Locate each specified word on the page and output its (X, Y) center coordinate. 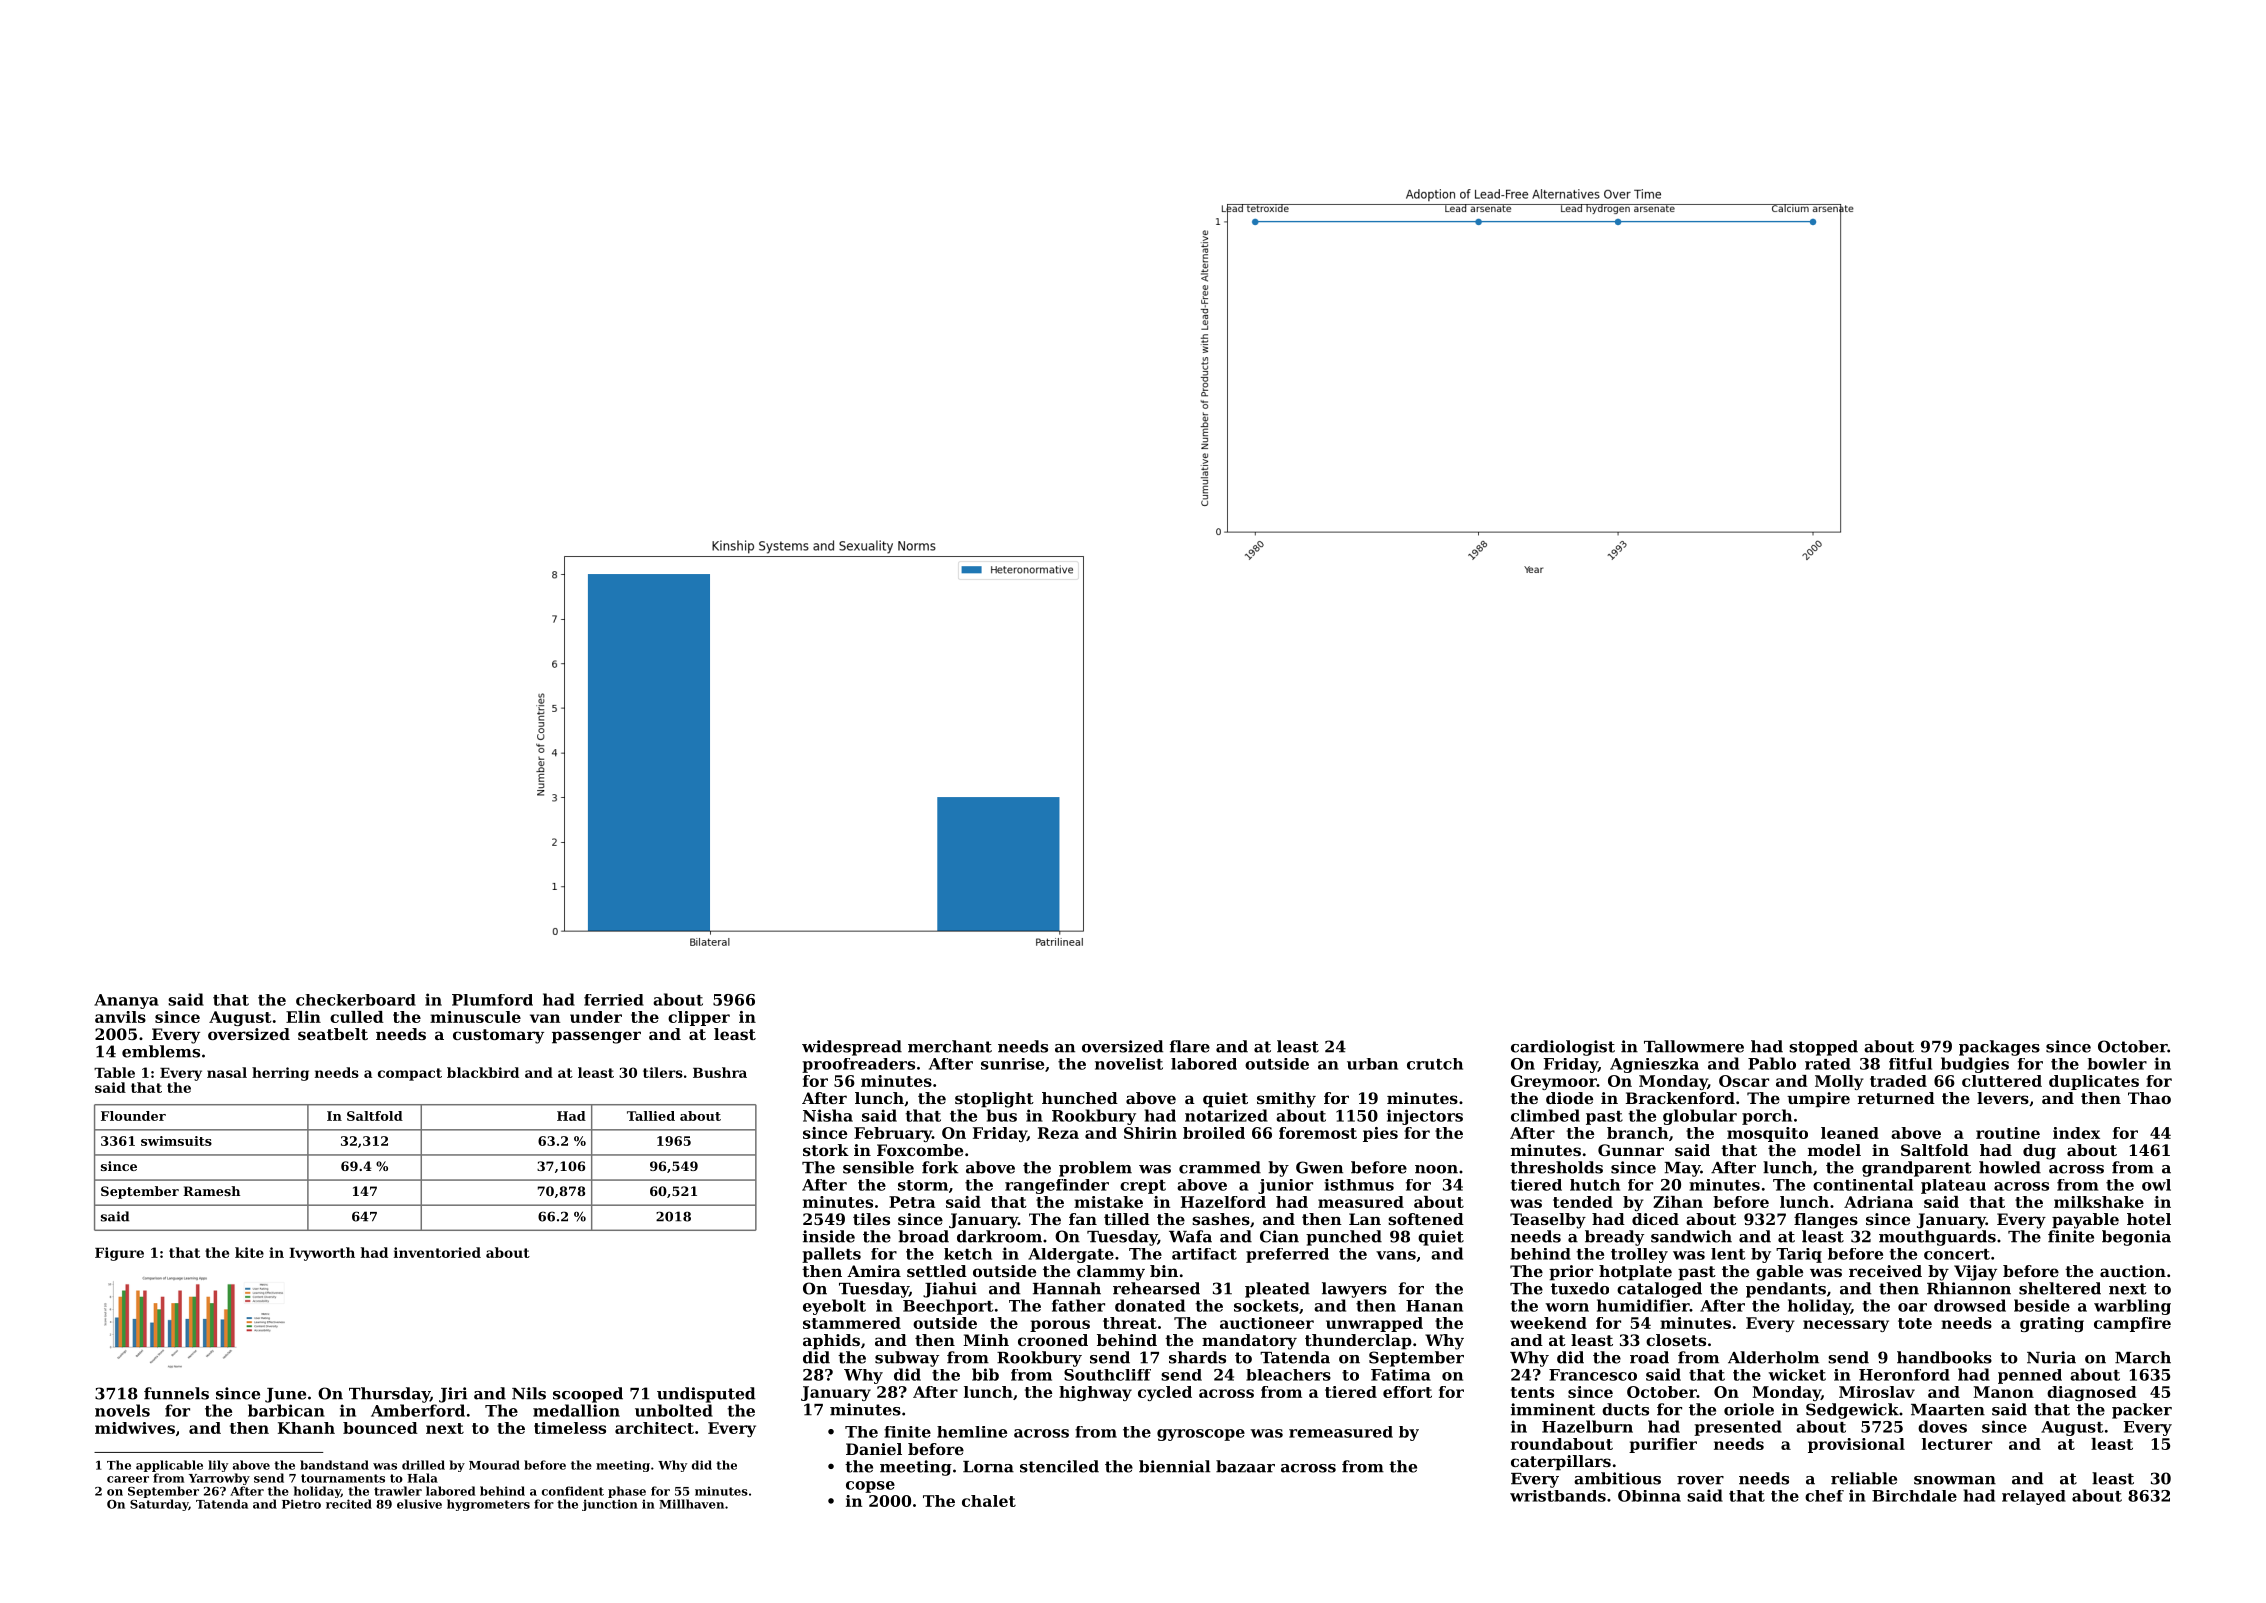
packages (1999, 1048)
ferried (614, 1000)
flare (1190, 1046)
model (1834, 1150)
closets (1676, 1340)
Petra (912, 1202)
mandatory (1249, 1342)
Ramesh (211, 1191)
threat (1130, 1323)
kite (249, 1252)
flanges (1826, 1221)
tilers (663, 1072)
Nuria (2051, 1357)
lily (218, 1466)
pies (1380, 1134)
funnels (176, 1393)
